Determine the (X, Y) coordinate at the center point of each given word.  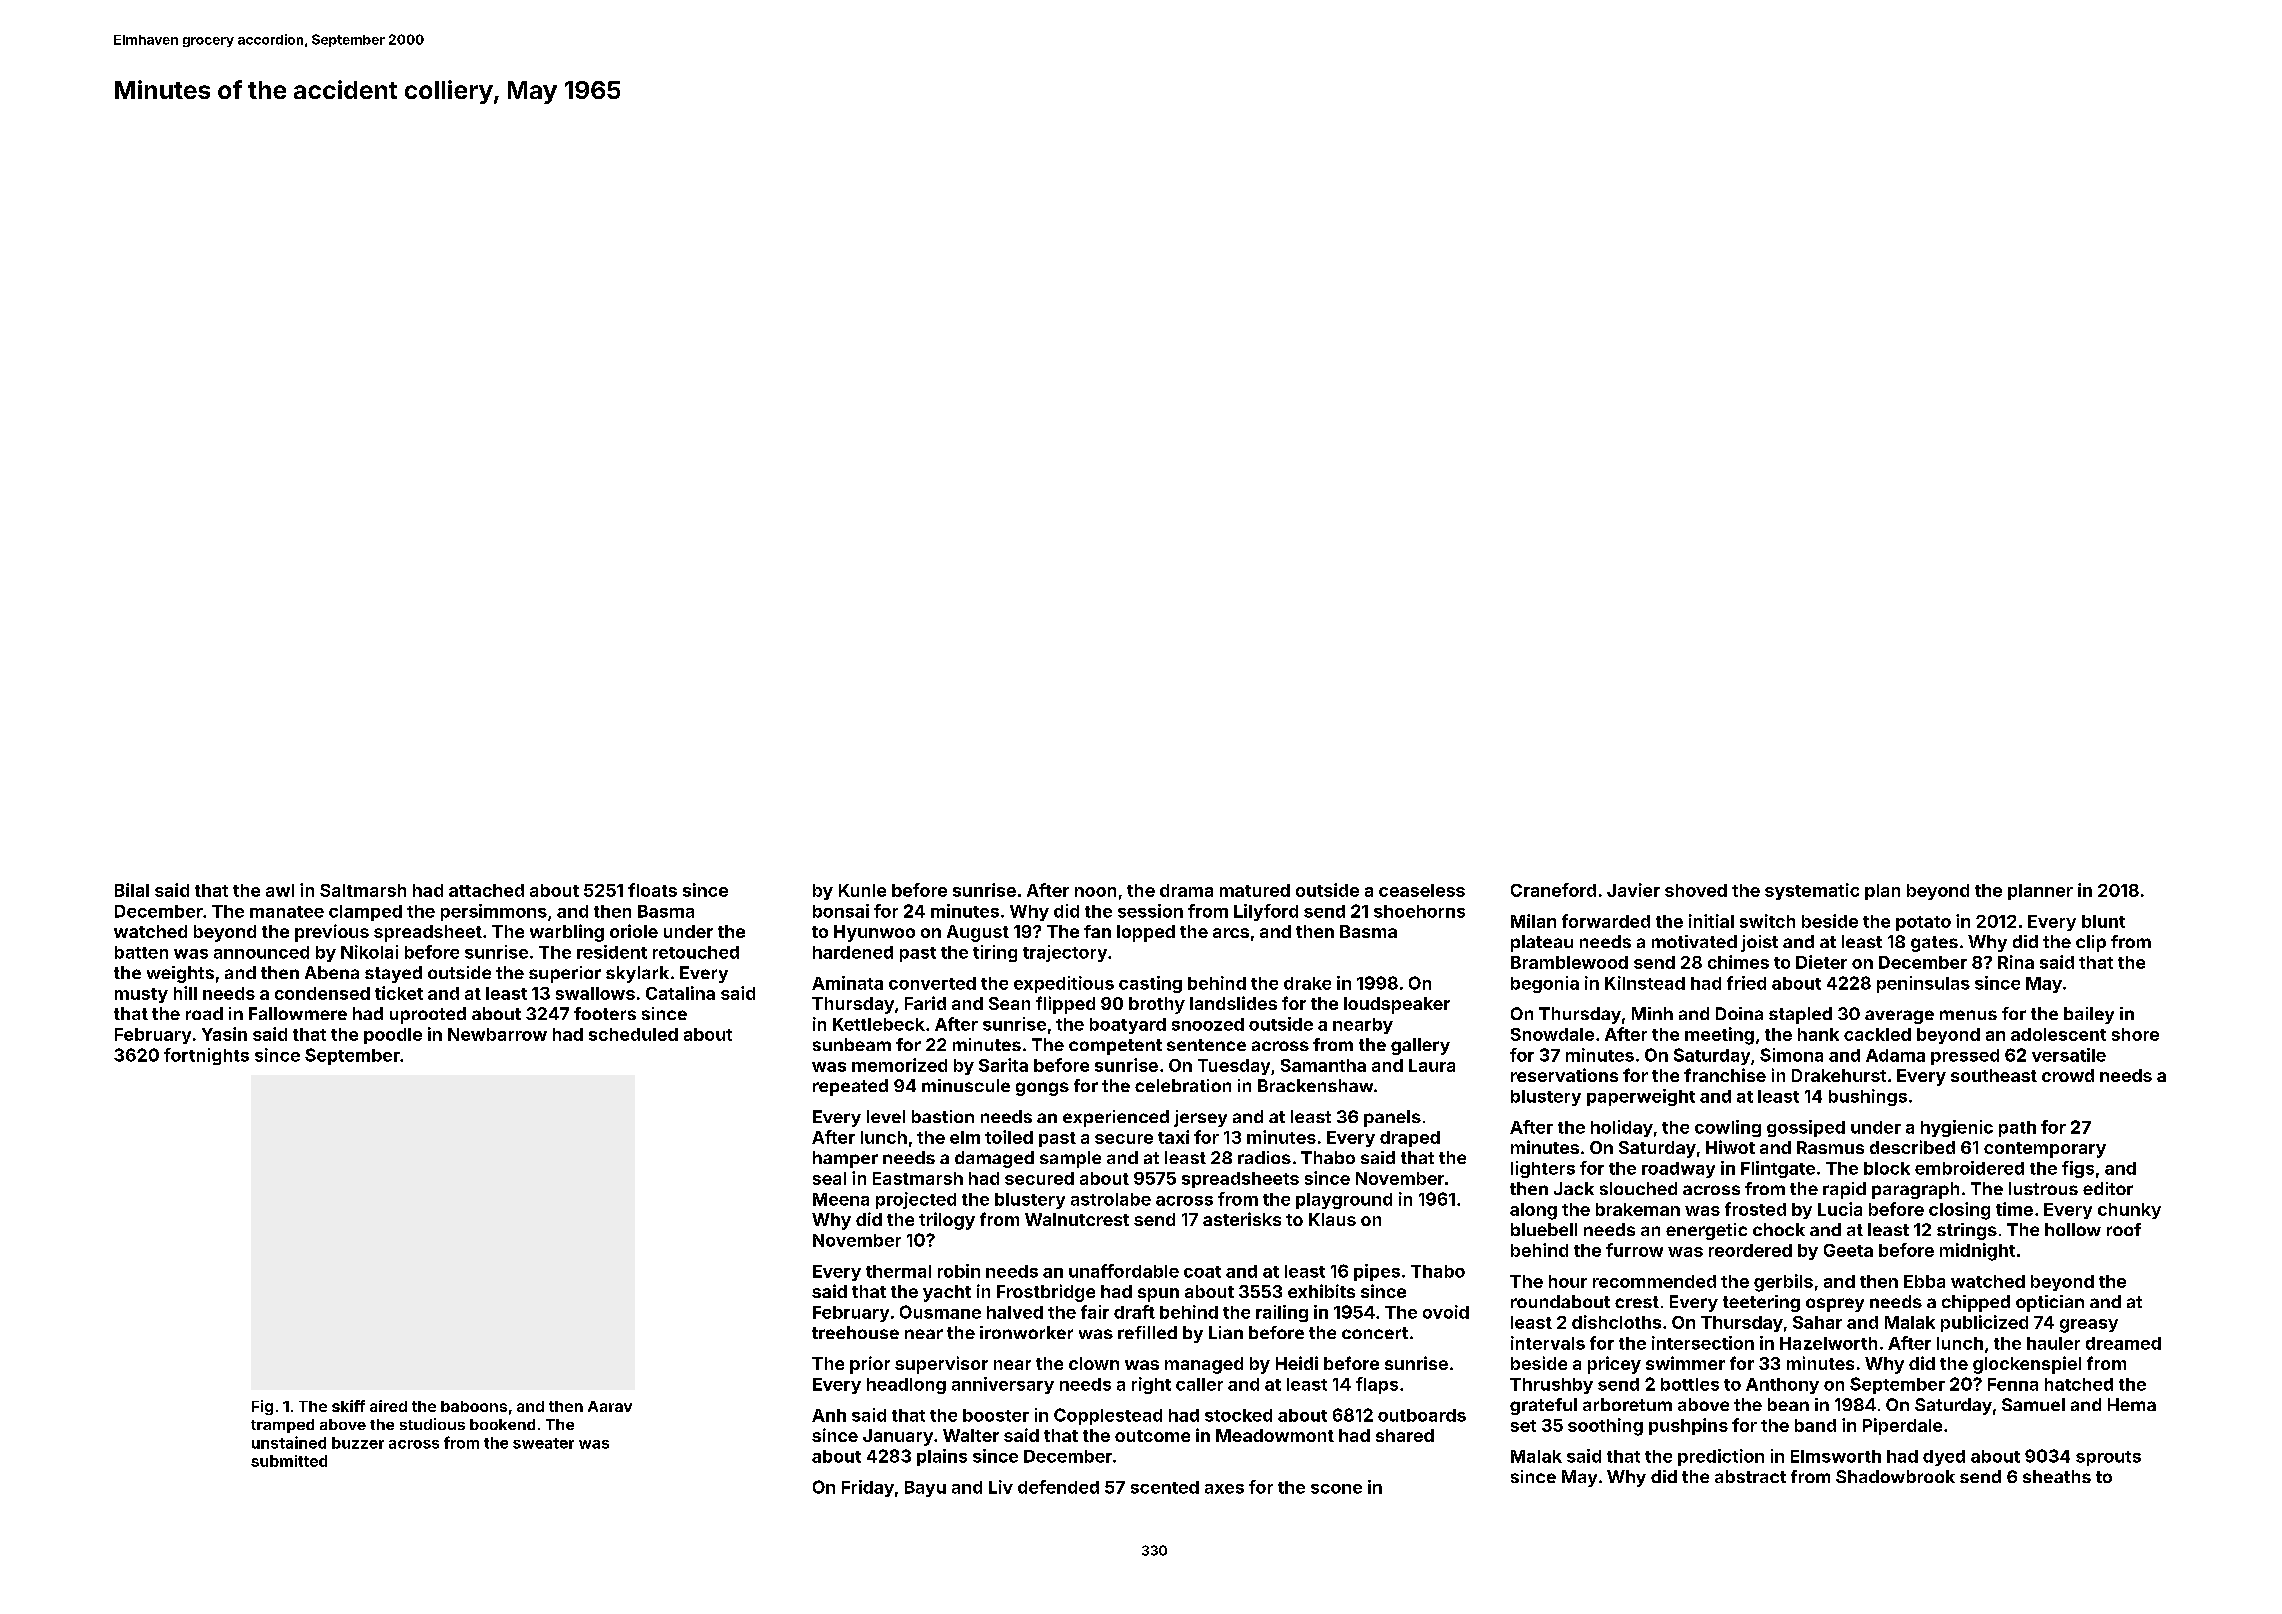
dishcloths (1616, 1322)
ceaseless (1422, 890)
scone (1336, 1489)
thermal (898, 1271)
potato (1923, 923)
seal (829, 1178)
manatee (287, 912)
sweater (543, 1443)
